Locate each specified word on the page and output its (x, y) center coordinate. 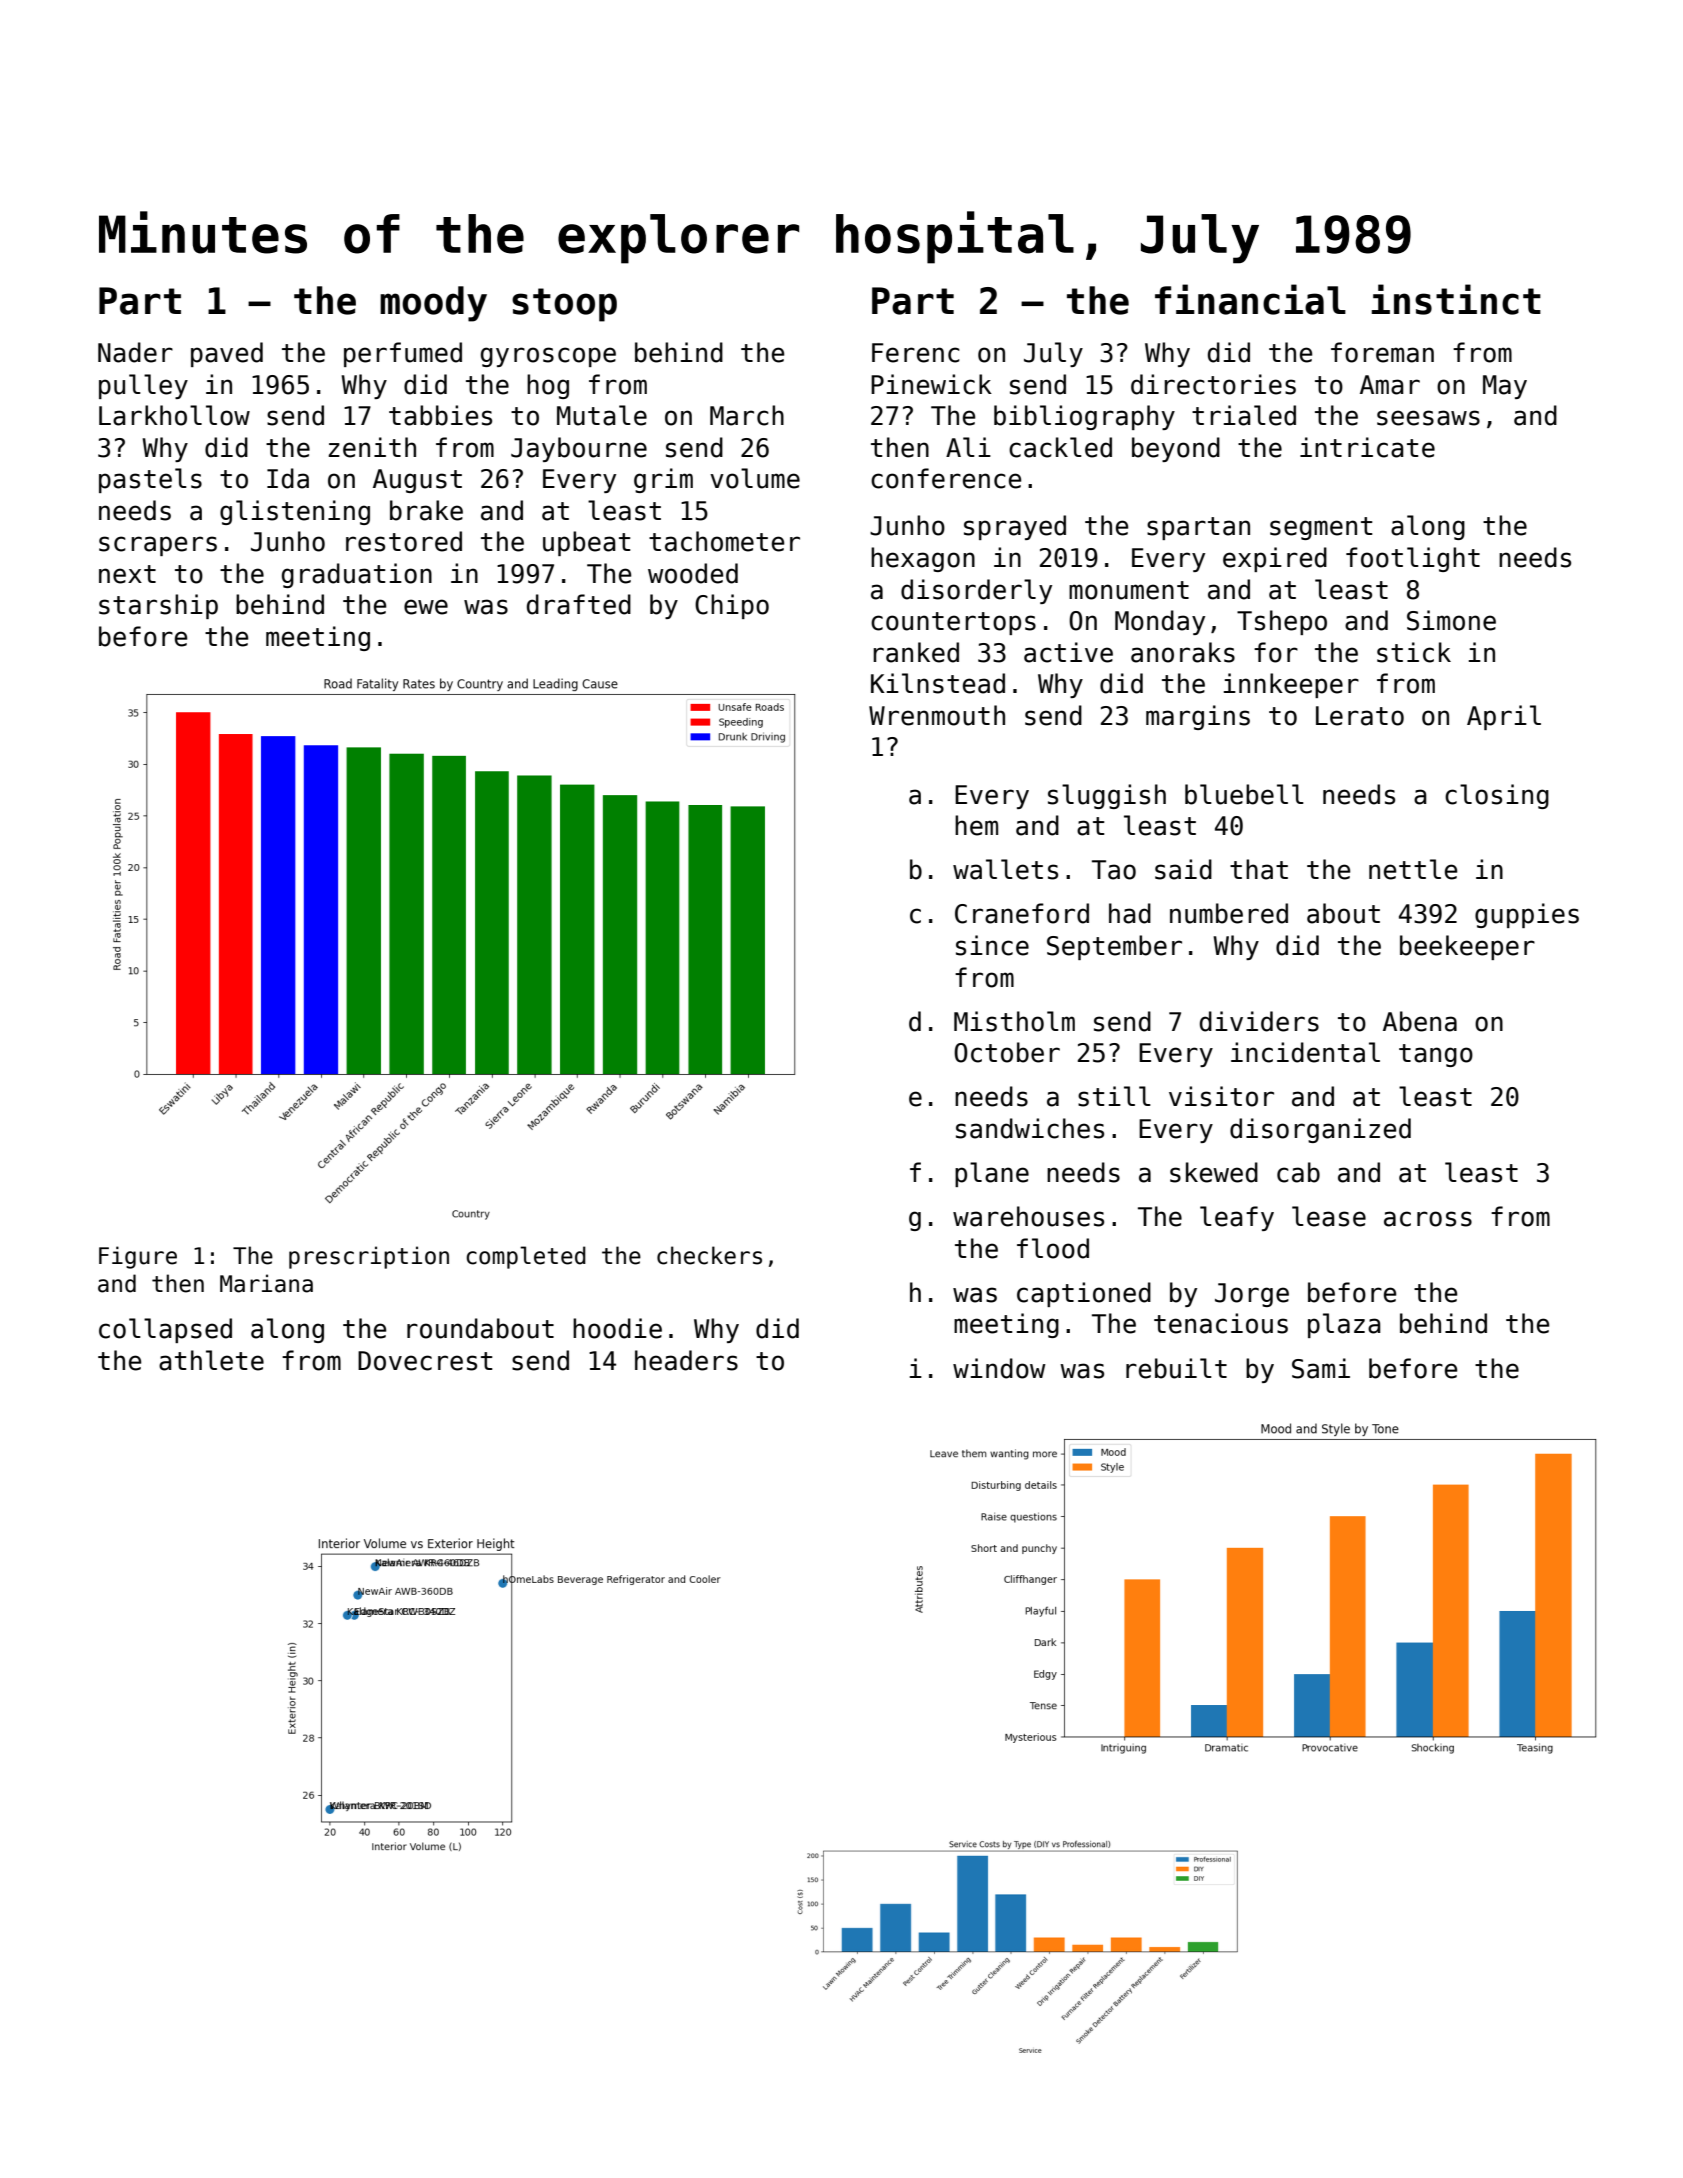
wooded (693, 573)
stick (1414, 652)
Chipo (732, 606)
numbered (1229, 913)
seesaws (1428, 418)
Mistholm (1014, 1021)
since (992, 945)
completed (526, 1257)
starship (158, 606)
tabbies (440, 415)
